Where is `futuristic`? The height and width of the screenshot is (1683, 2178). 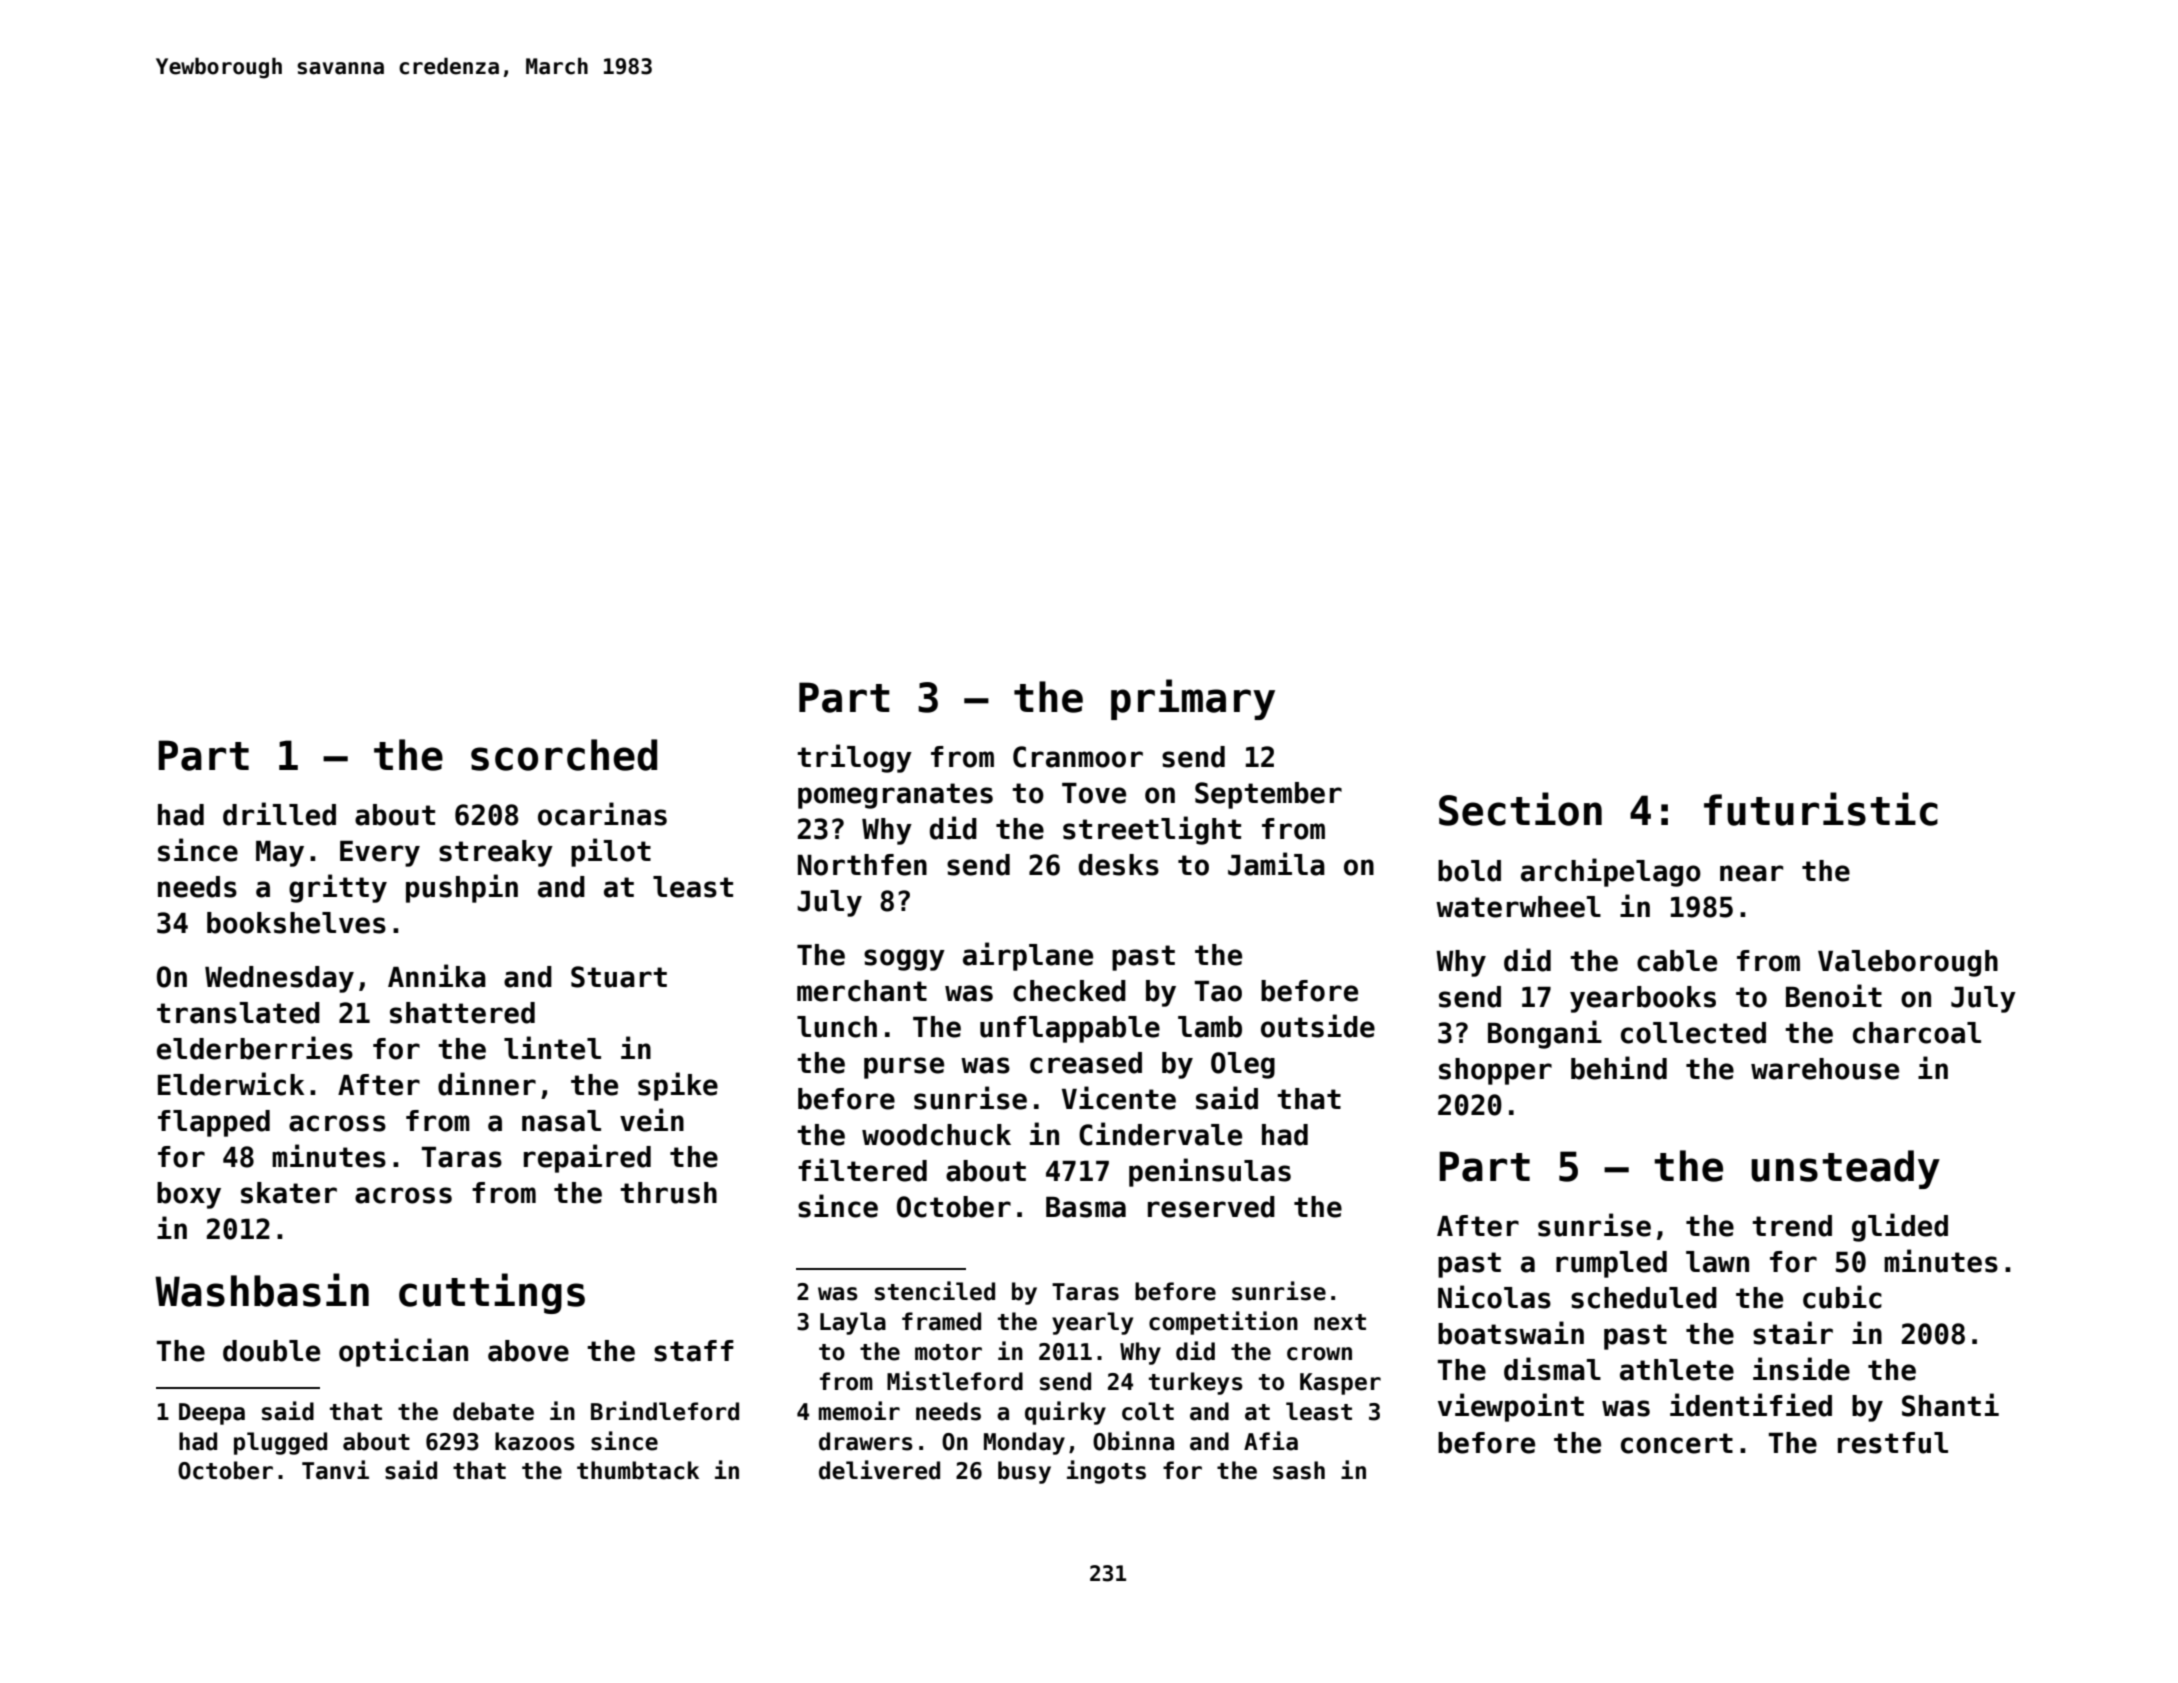 futuristic is located at coordinates (1821, 809).
